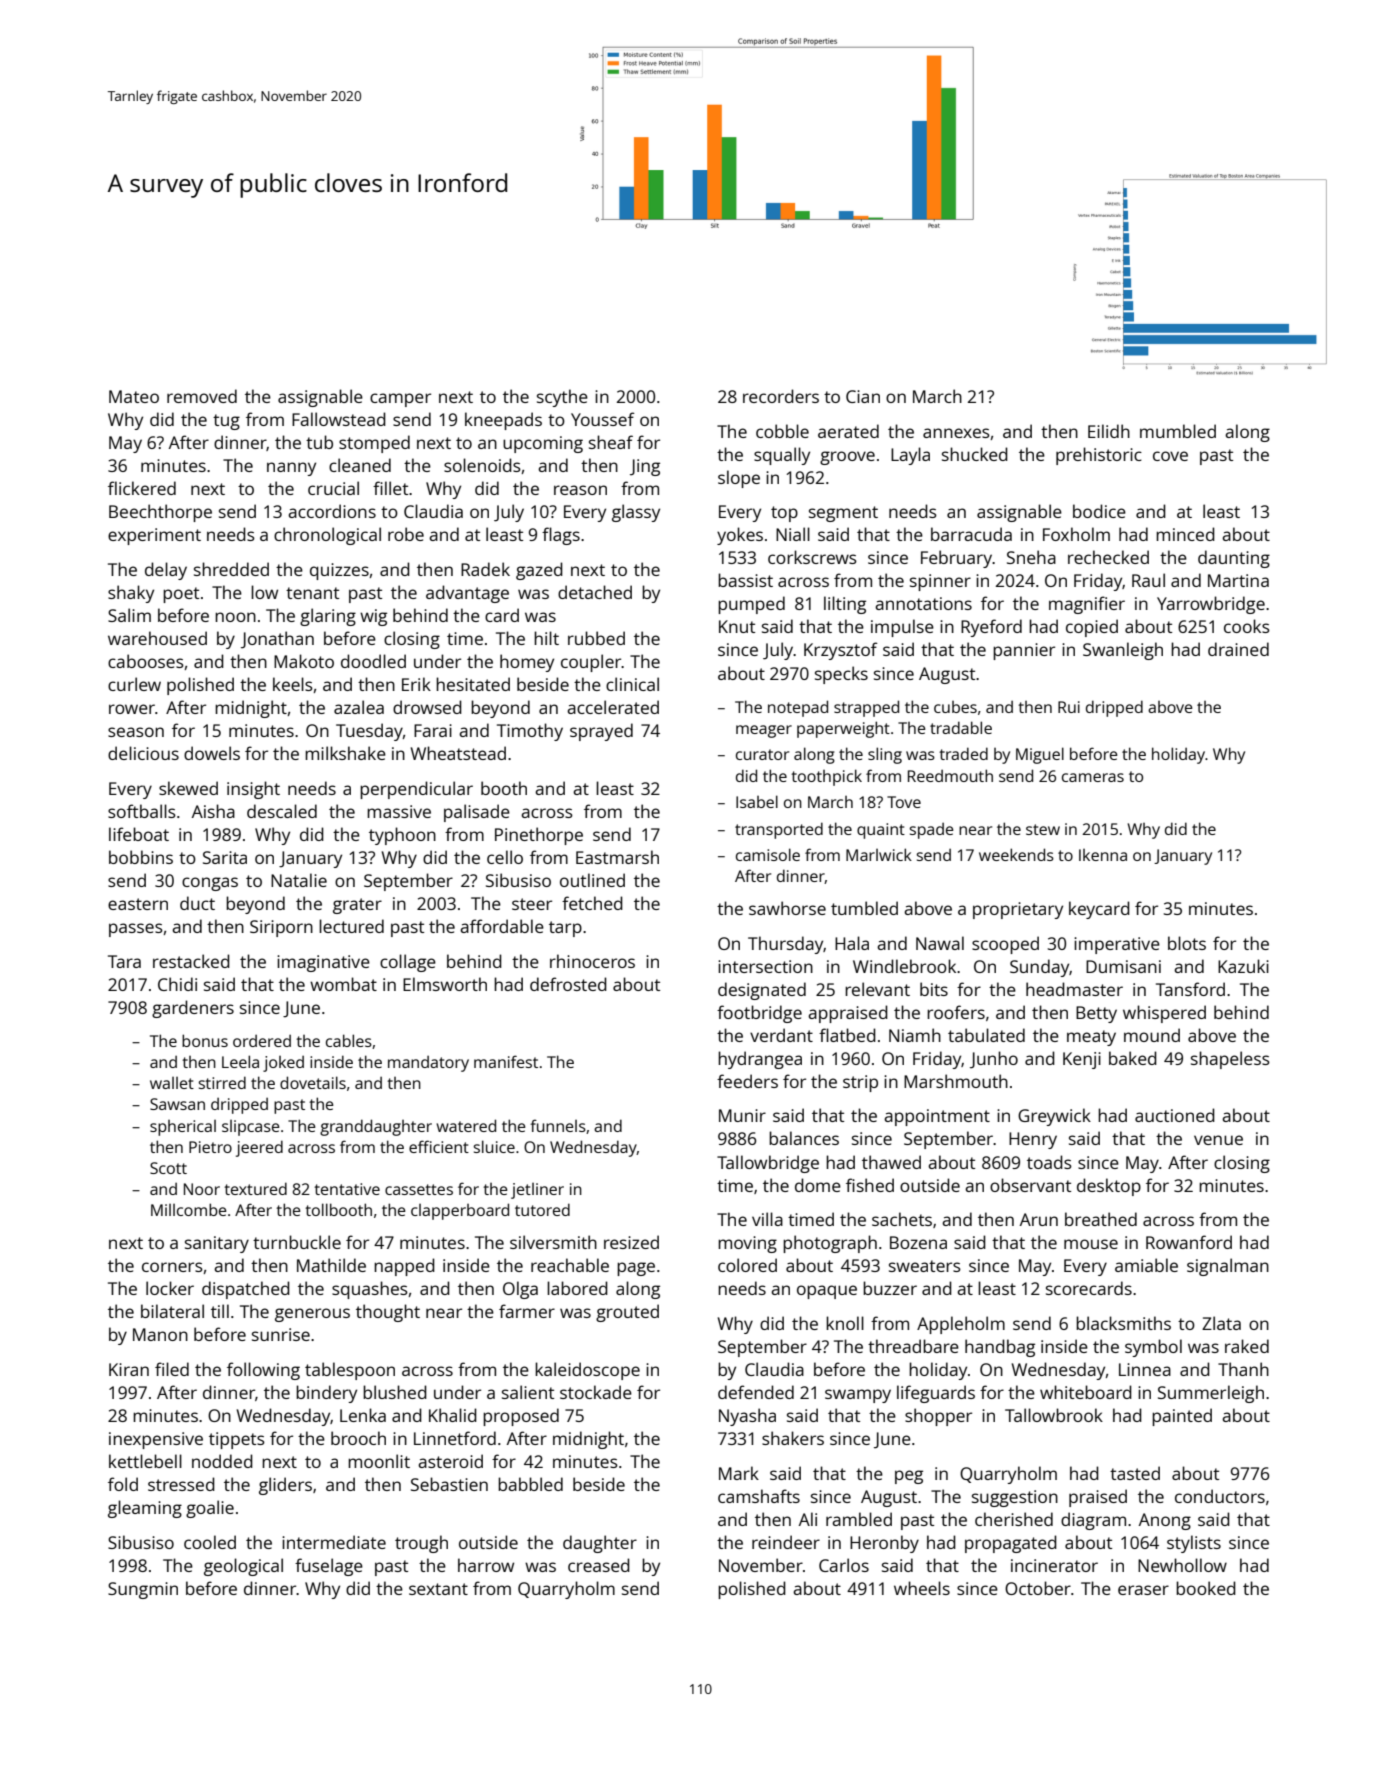 The height and width of the document is (1784, 1378). What do you see at coordinates (1185, 534) in the document?
I see `minced` at bounding box center [1185, 534].
